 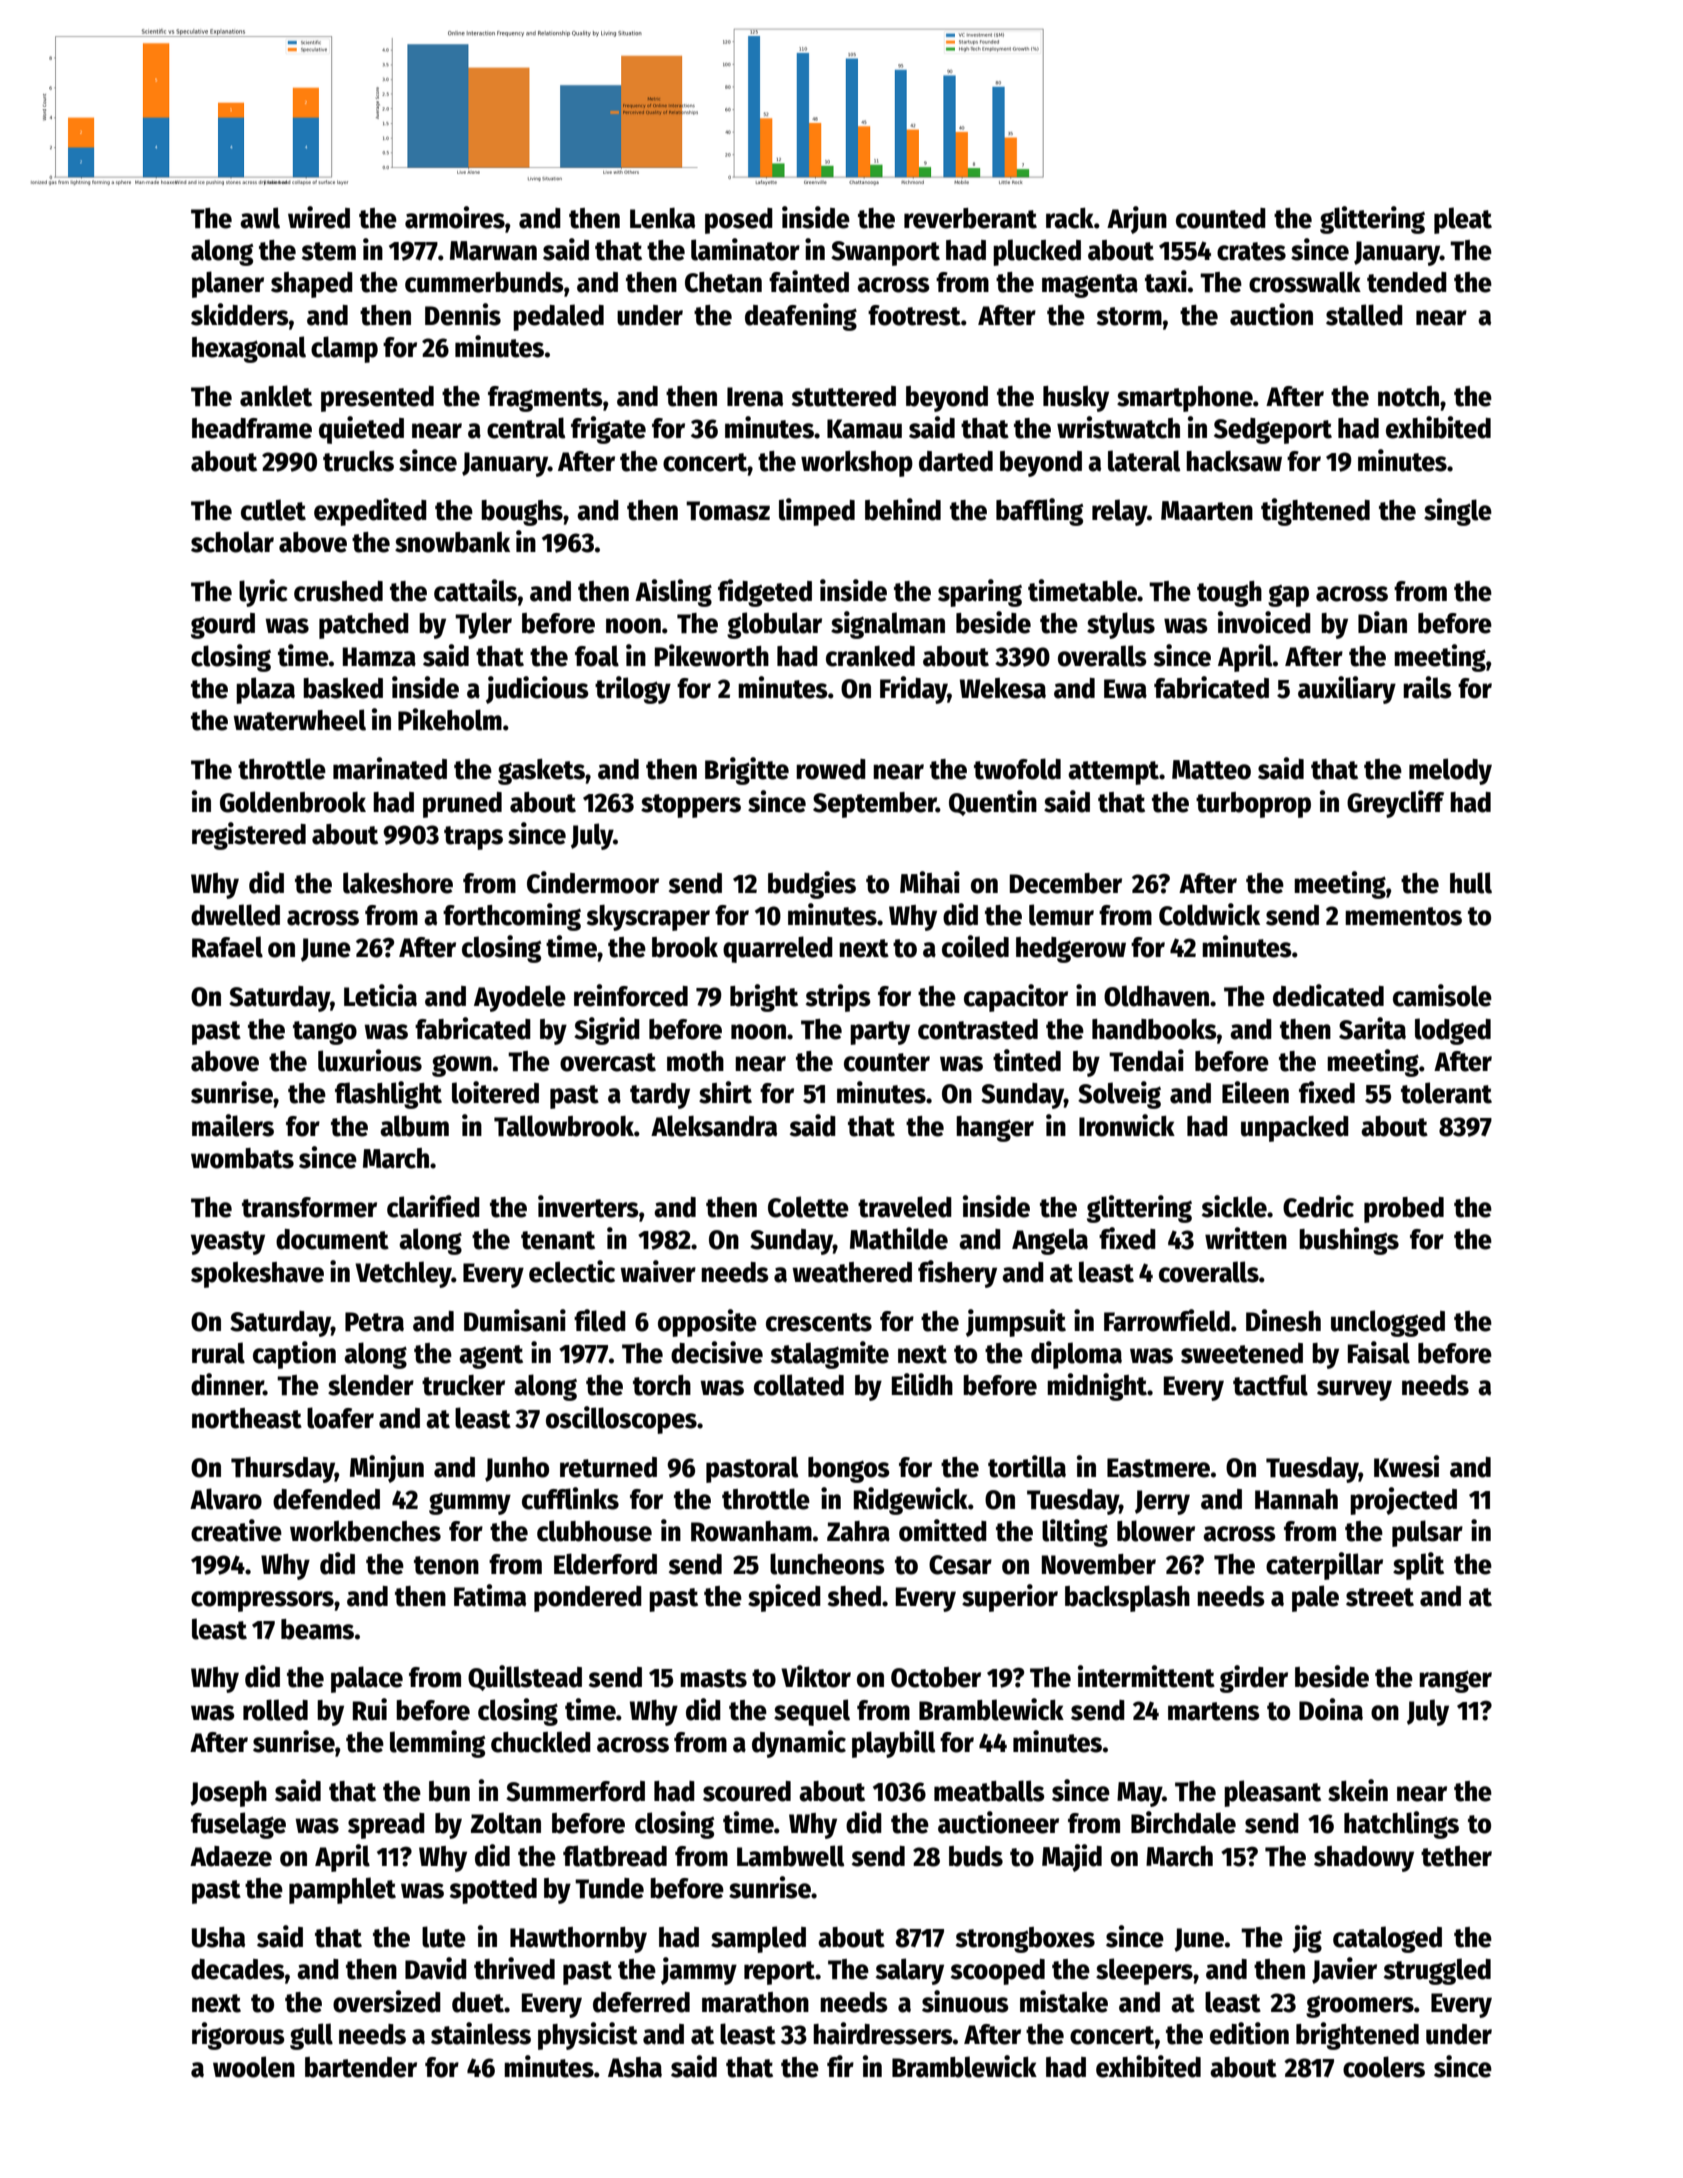 I want to click on fragments, so click(x=545, y=399).
